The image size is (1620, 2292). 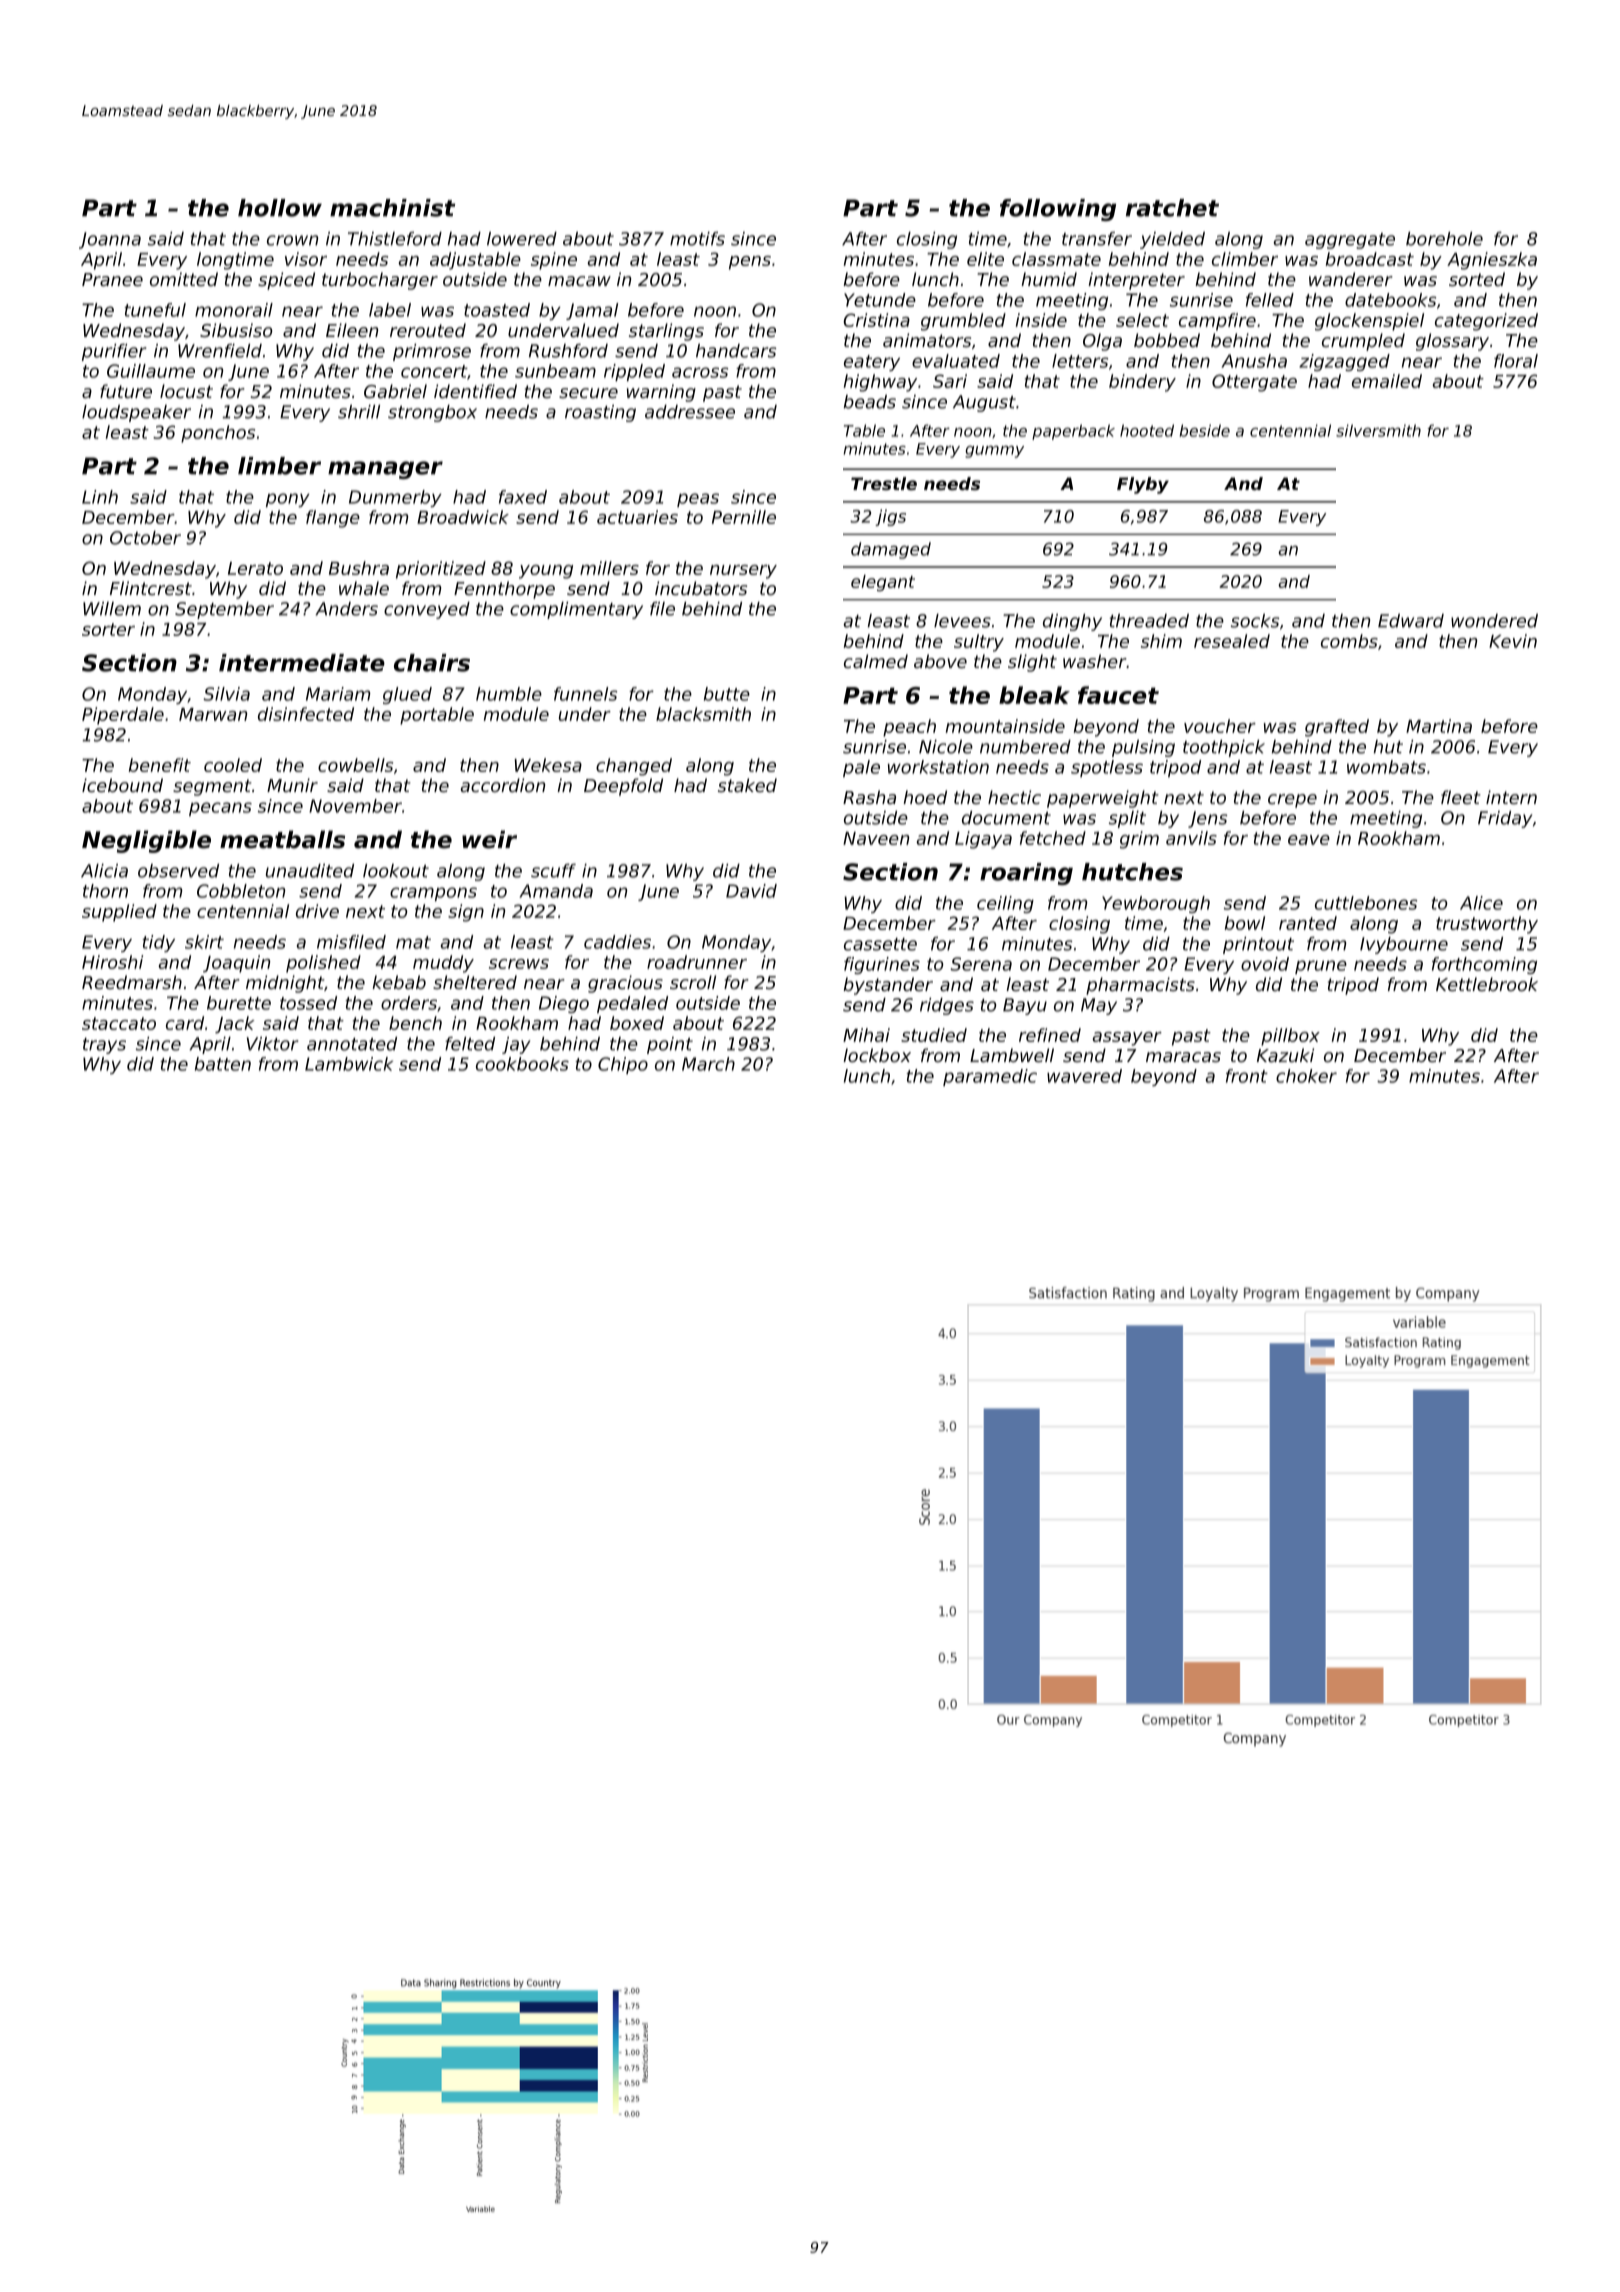 What do you see at coordinates (233, 765) in the screenshot?
I see `cooled` at bounding box center [233, 765].
